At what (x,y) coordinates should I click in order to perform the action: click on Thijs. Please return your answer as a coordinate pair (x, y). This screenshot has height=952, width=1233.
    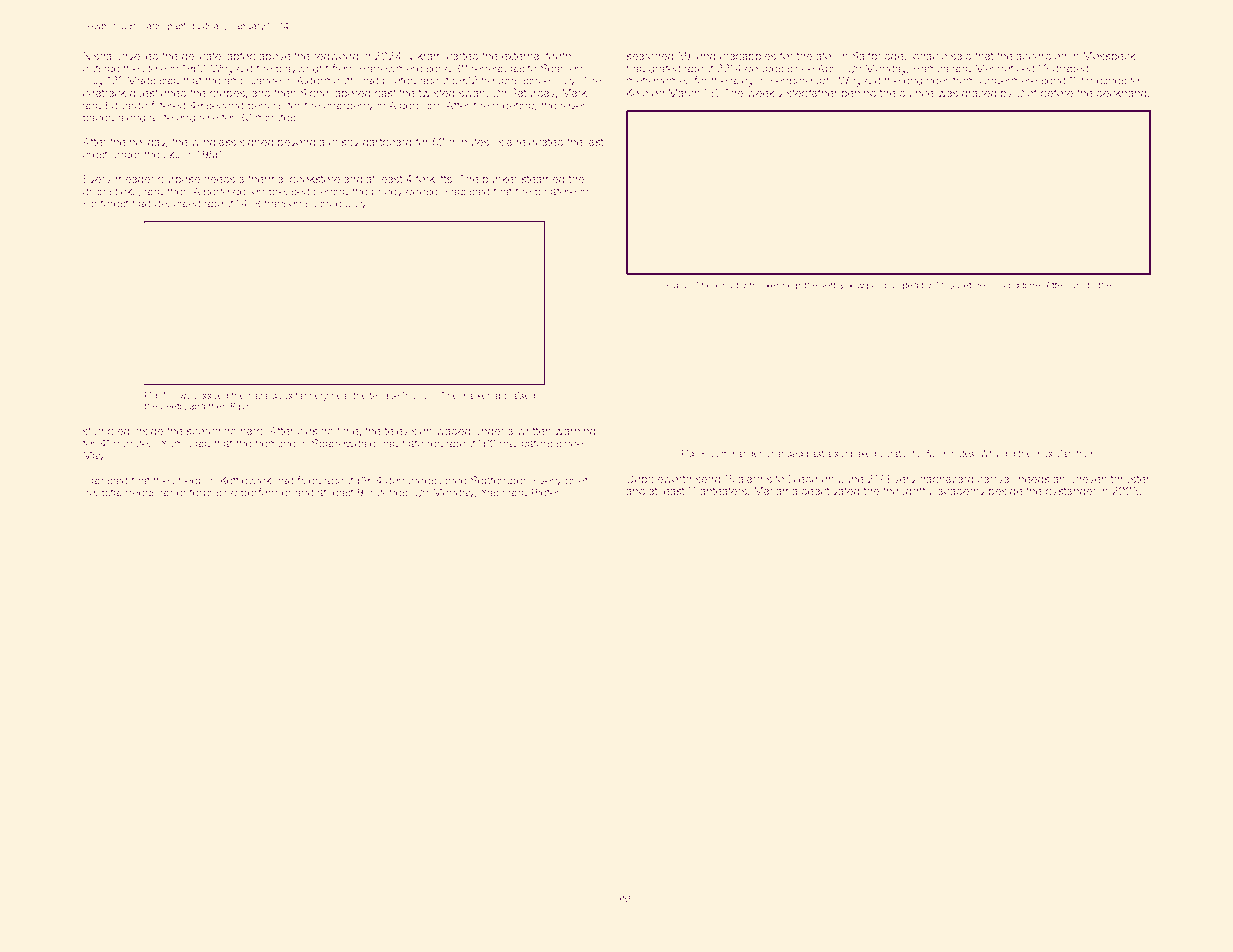
    Looking at the image, I should click on (944, 285).
